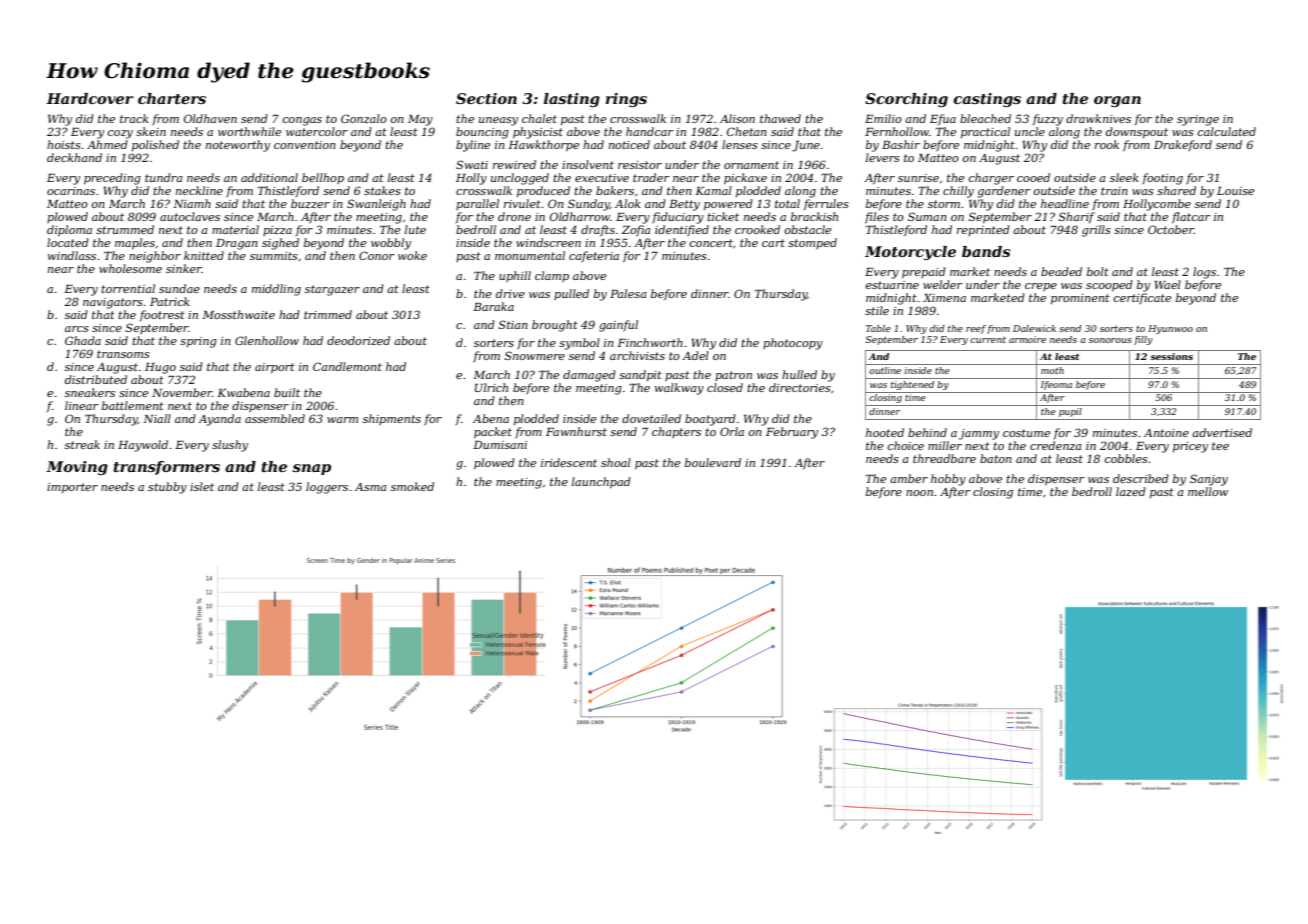 This image has width=1308, height=924. What do you see at coordinates (538, 133) in the image?
I see `physicist` at bounding box center [538, 133].
